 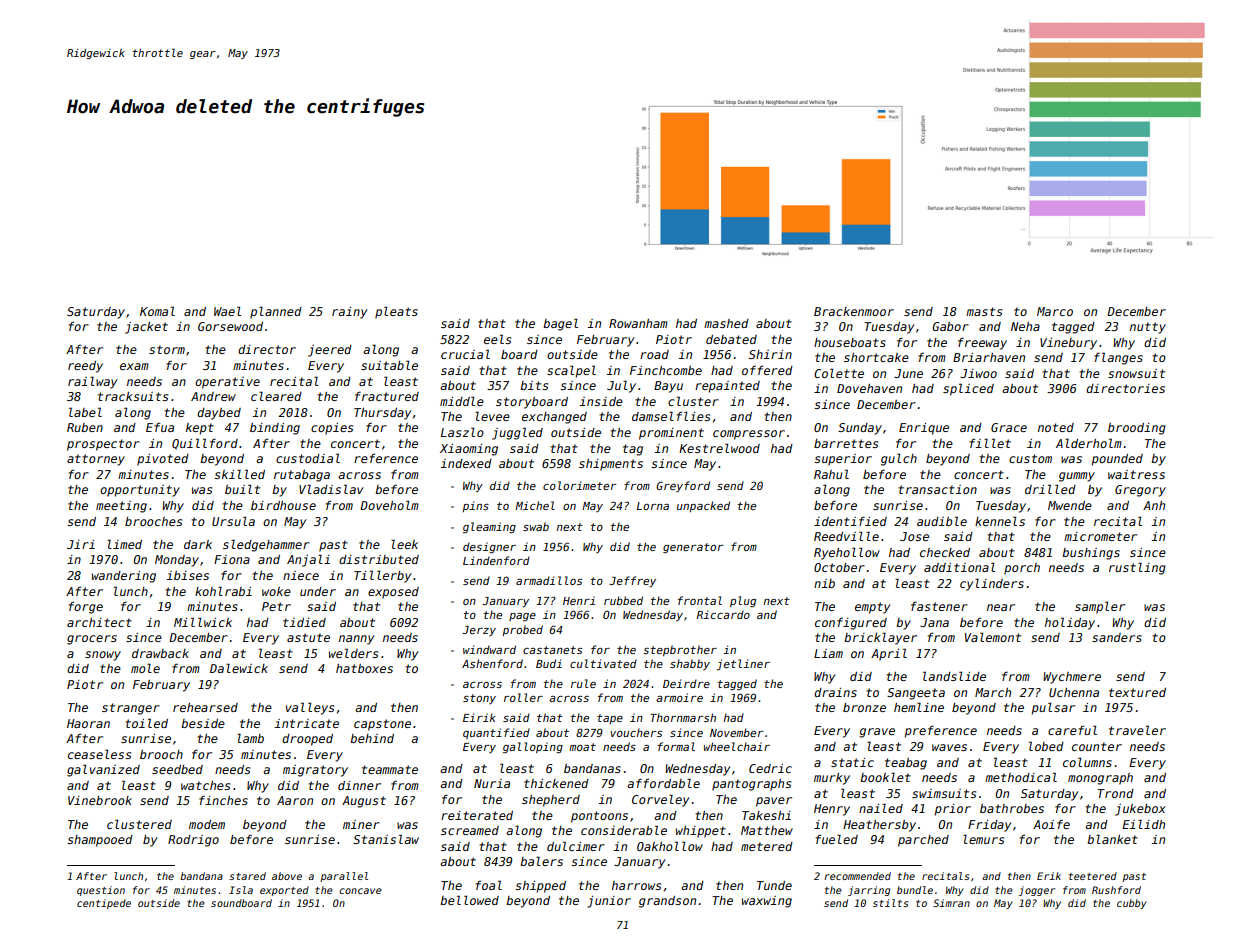 I want to click on mole, so click(x=145, y=668).
